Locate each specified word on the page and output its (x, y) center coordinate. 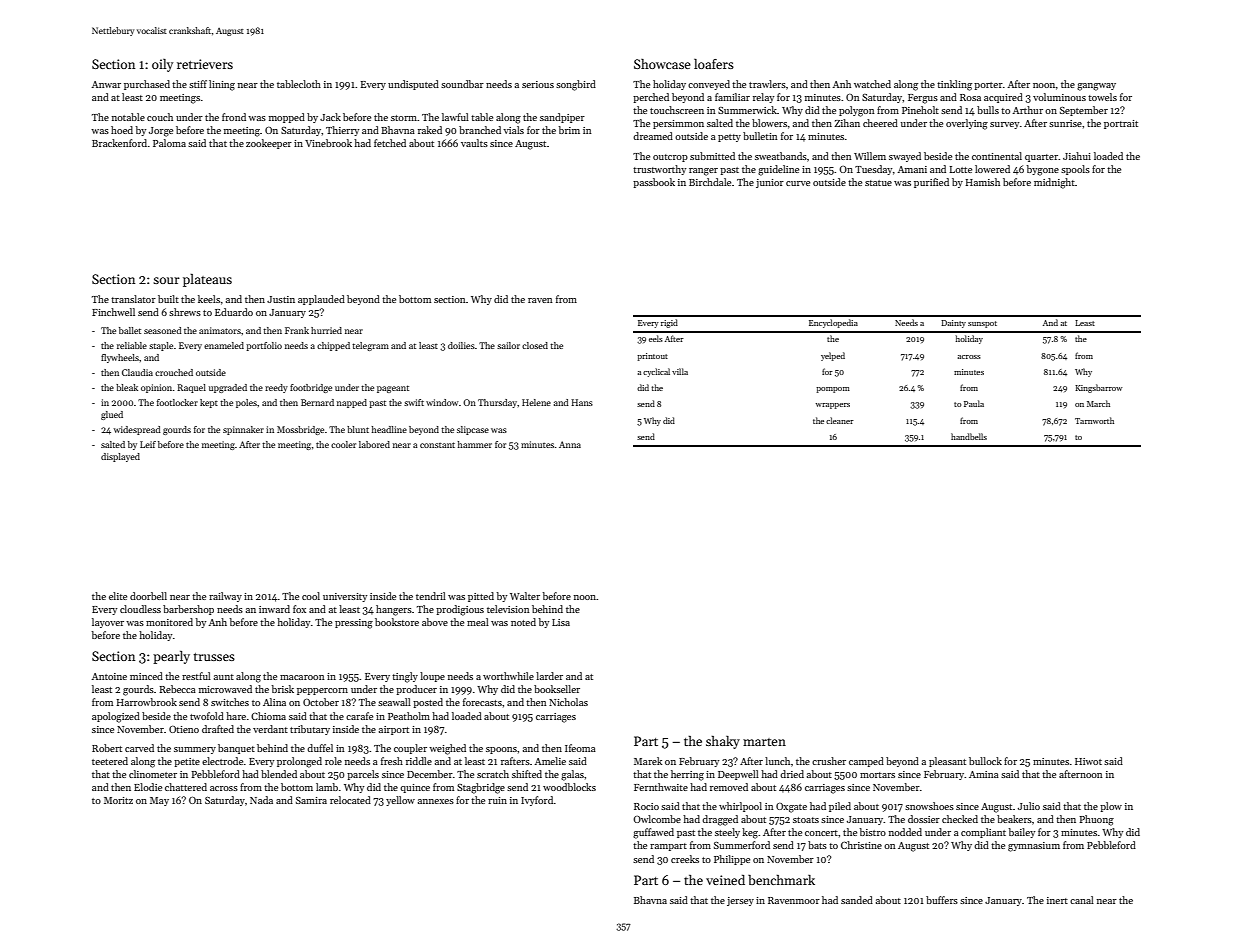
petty (729, 138)
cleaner (840, 420)
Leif (148, 444)
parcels (363, 775)
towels (1102, 97)
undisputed (413, 85)
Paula (974, 403)
